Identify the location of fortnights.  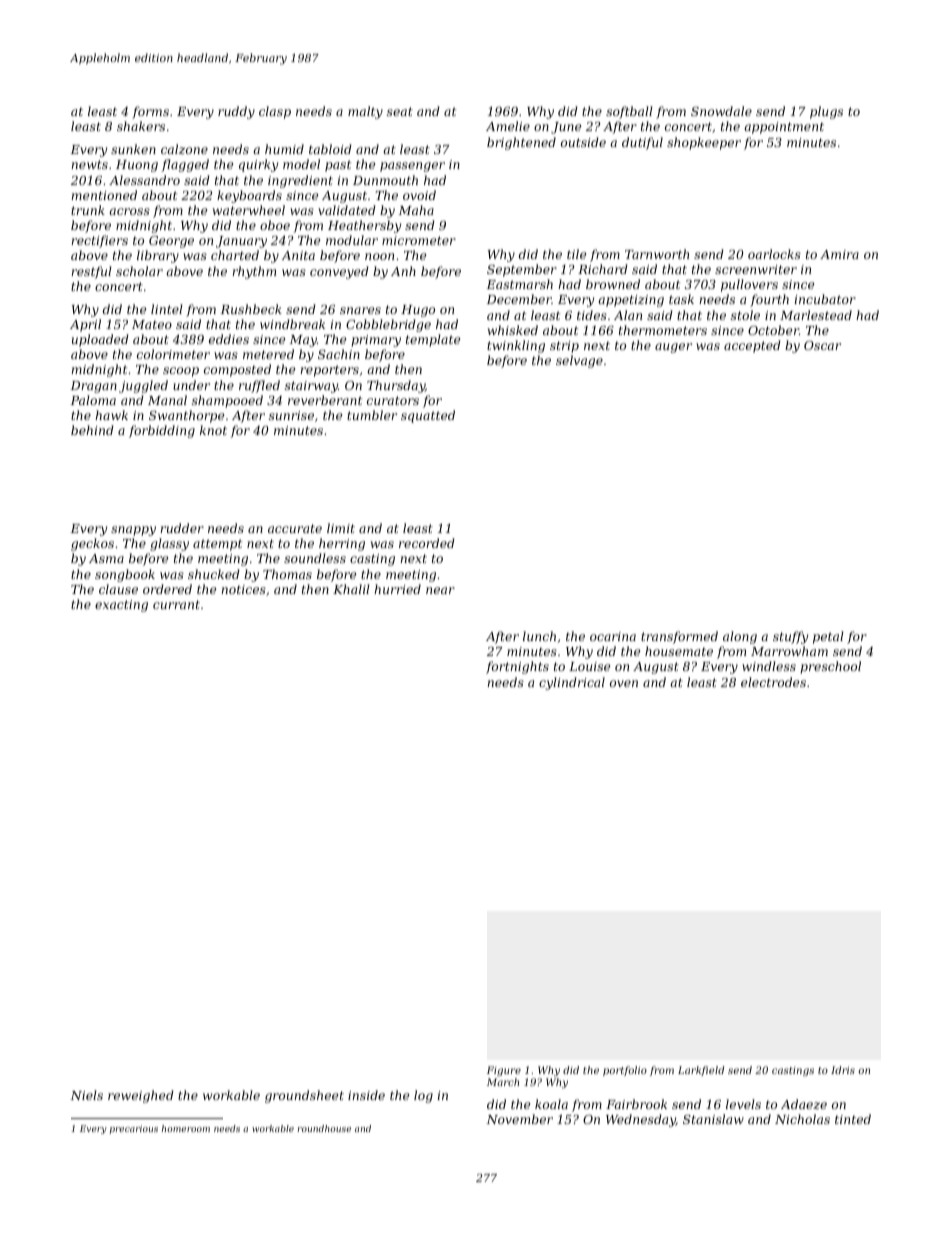
(517, 667).
